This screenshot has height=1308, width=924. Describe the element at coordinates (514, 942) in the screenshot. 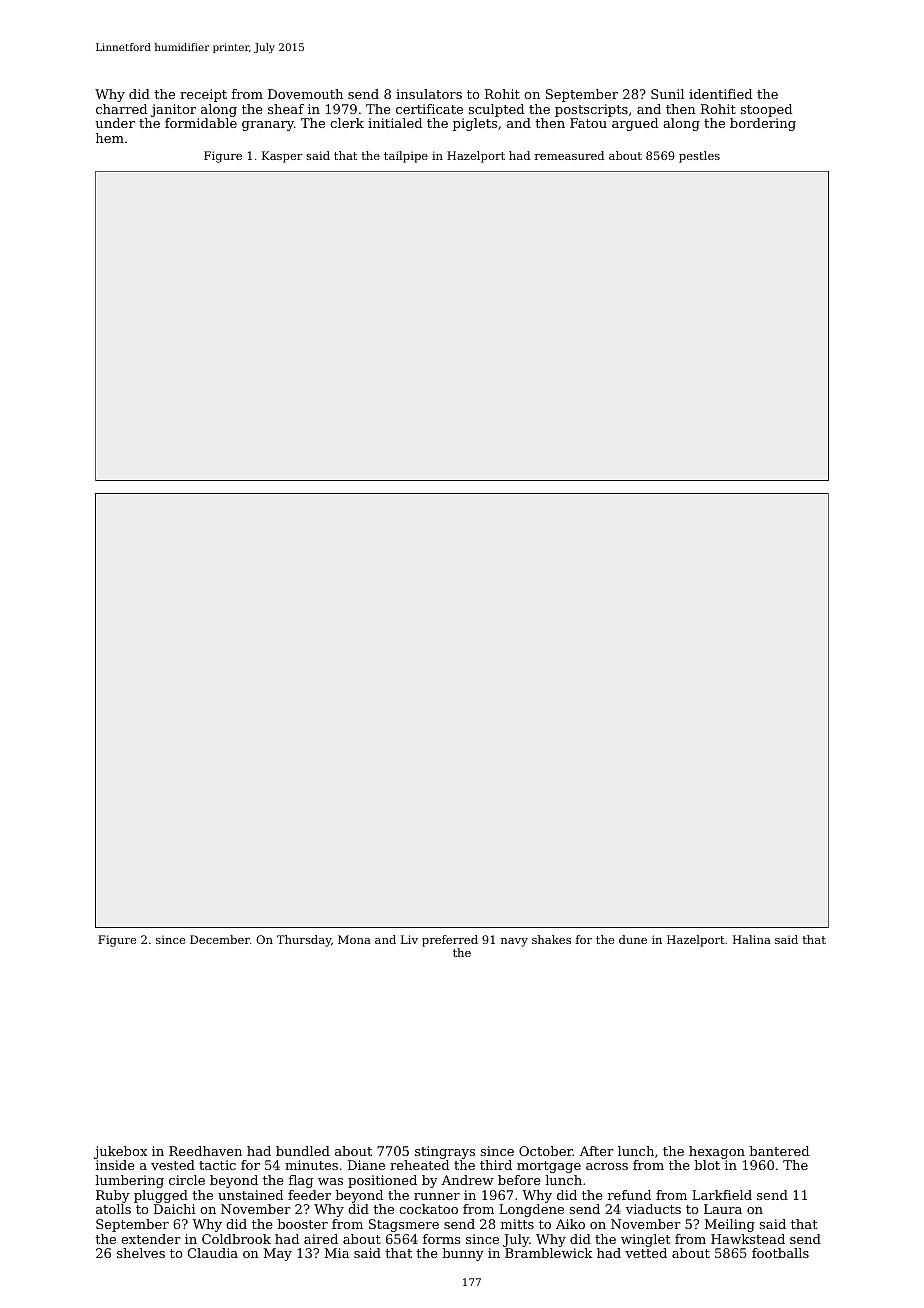

I see `navy` at that location.
